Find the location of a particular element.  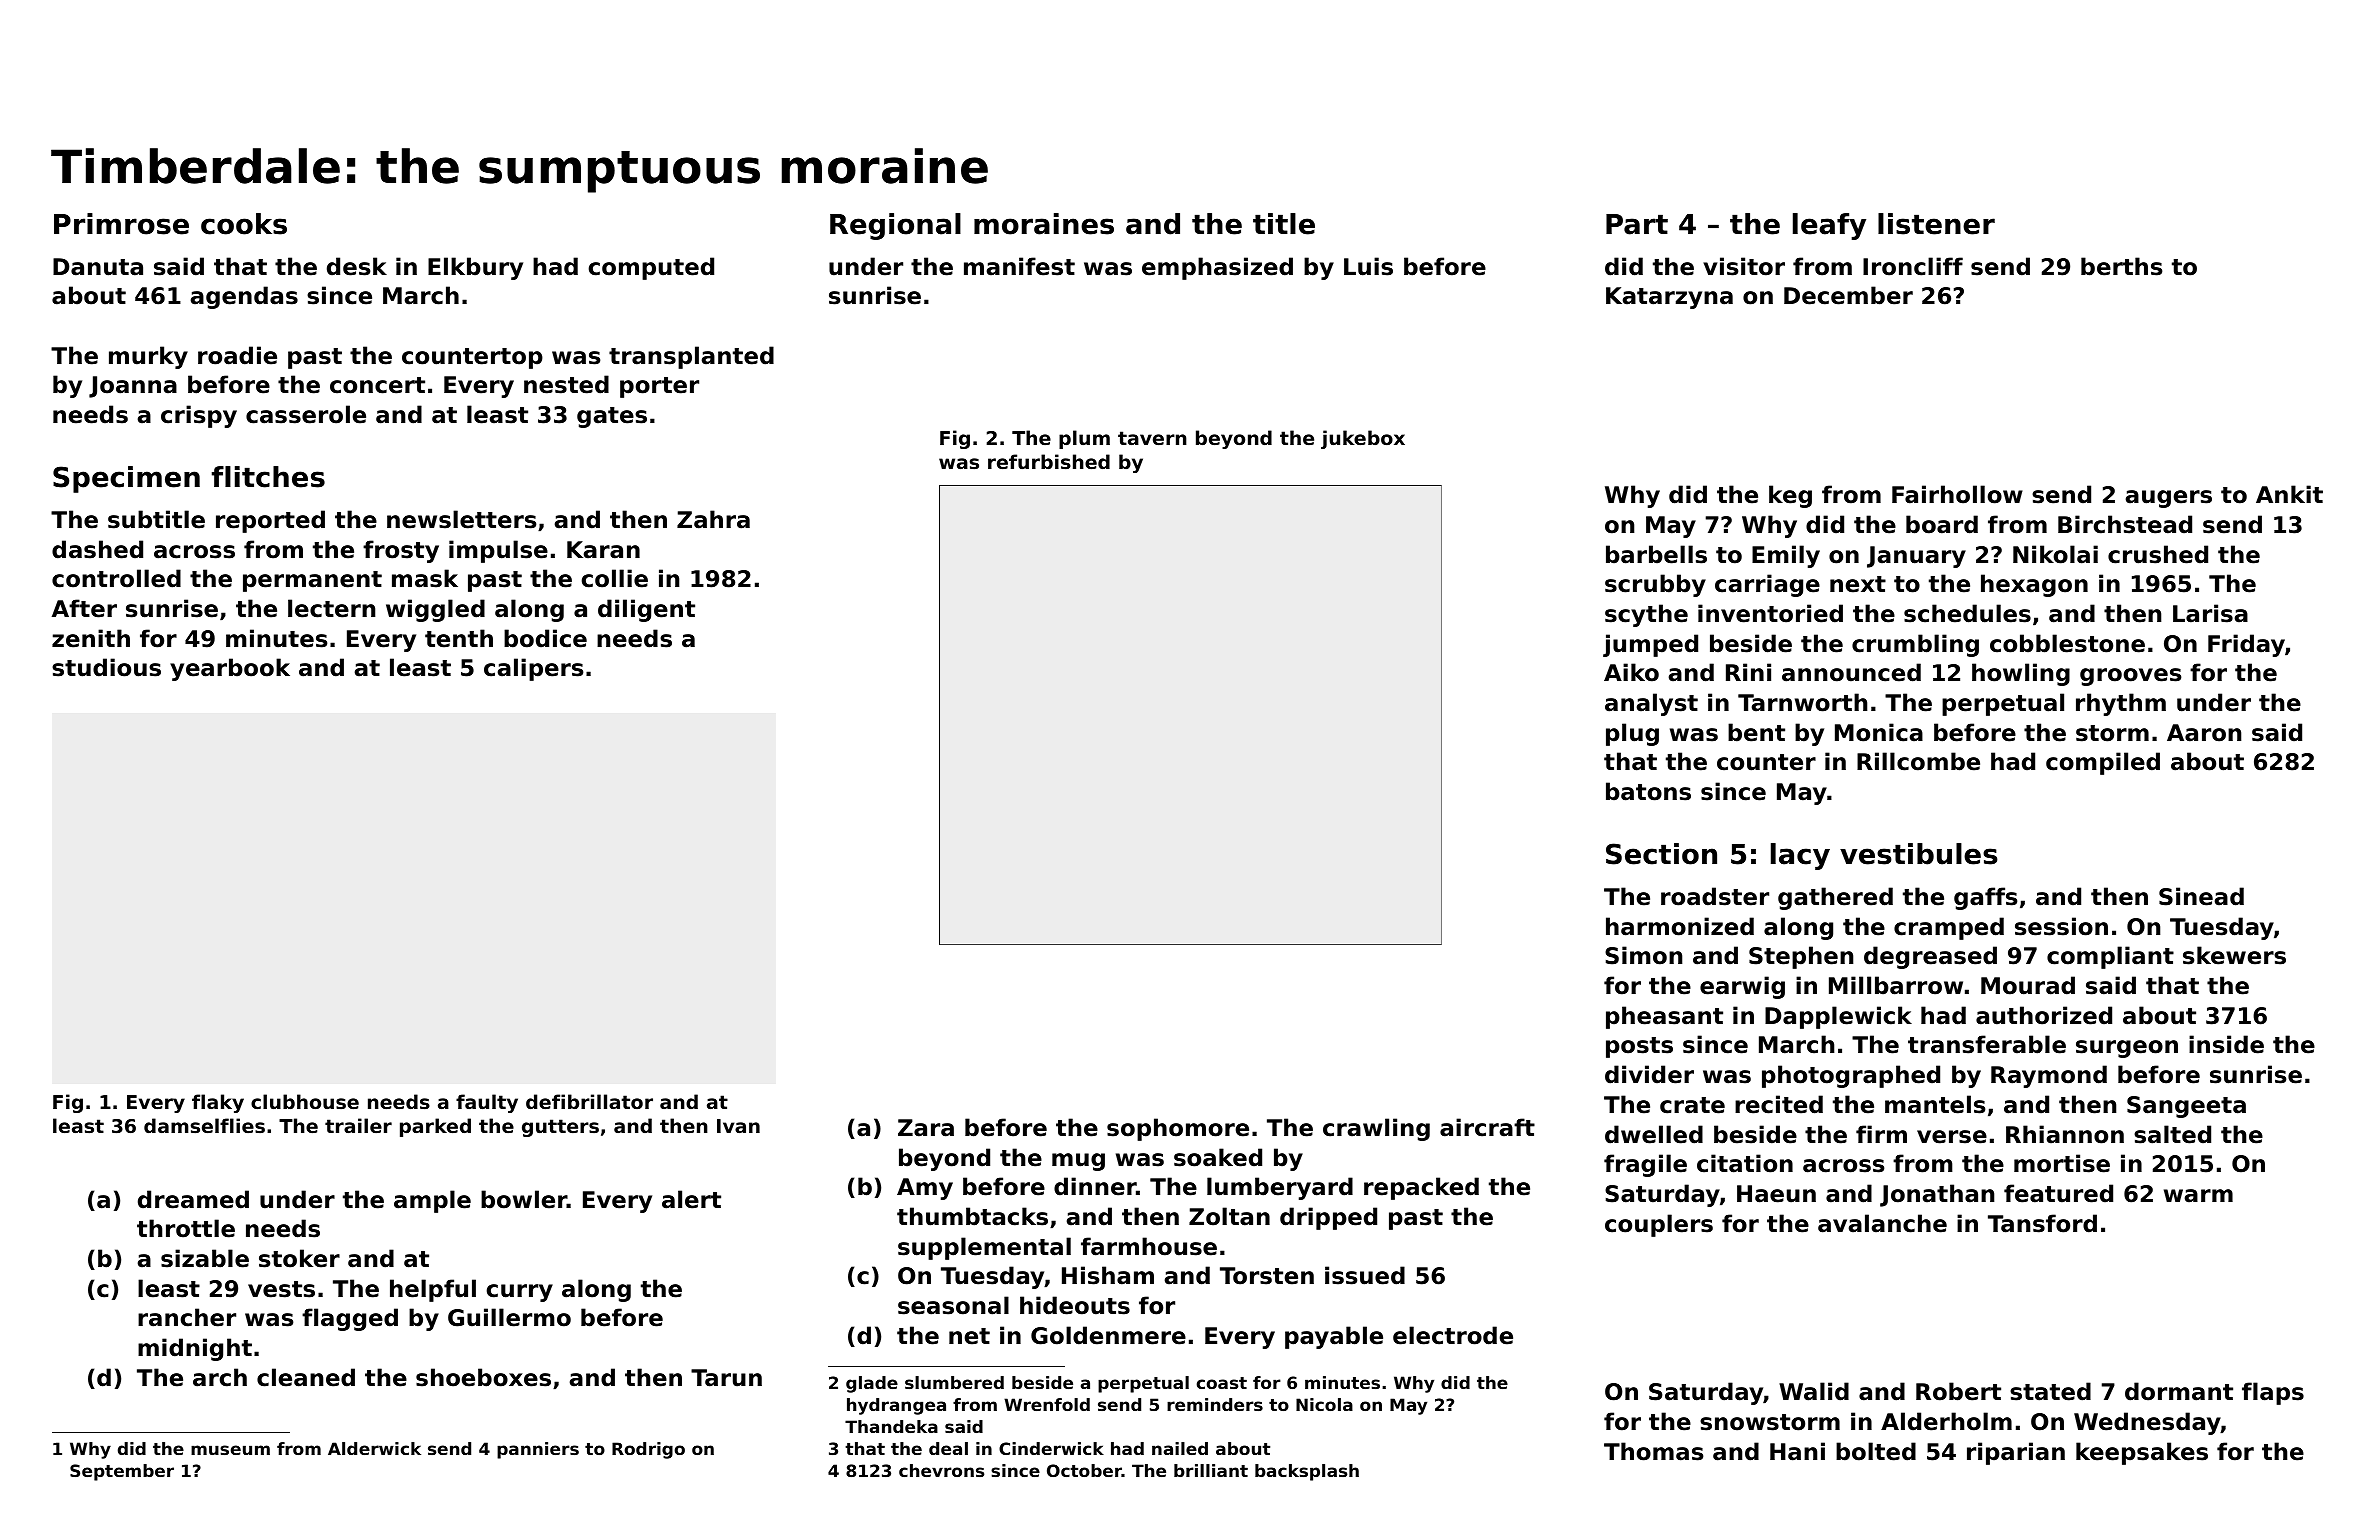

Aaron is located at coordinates (2204, 733).
